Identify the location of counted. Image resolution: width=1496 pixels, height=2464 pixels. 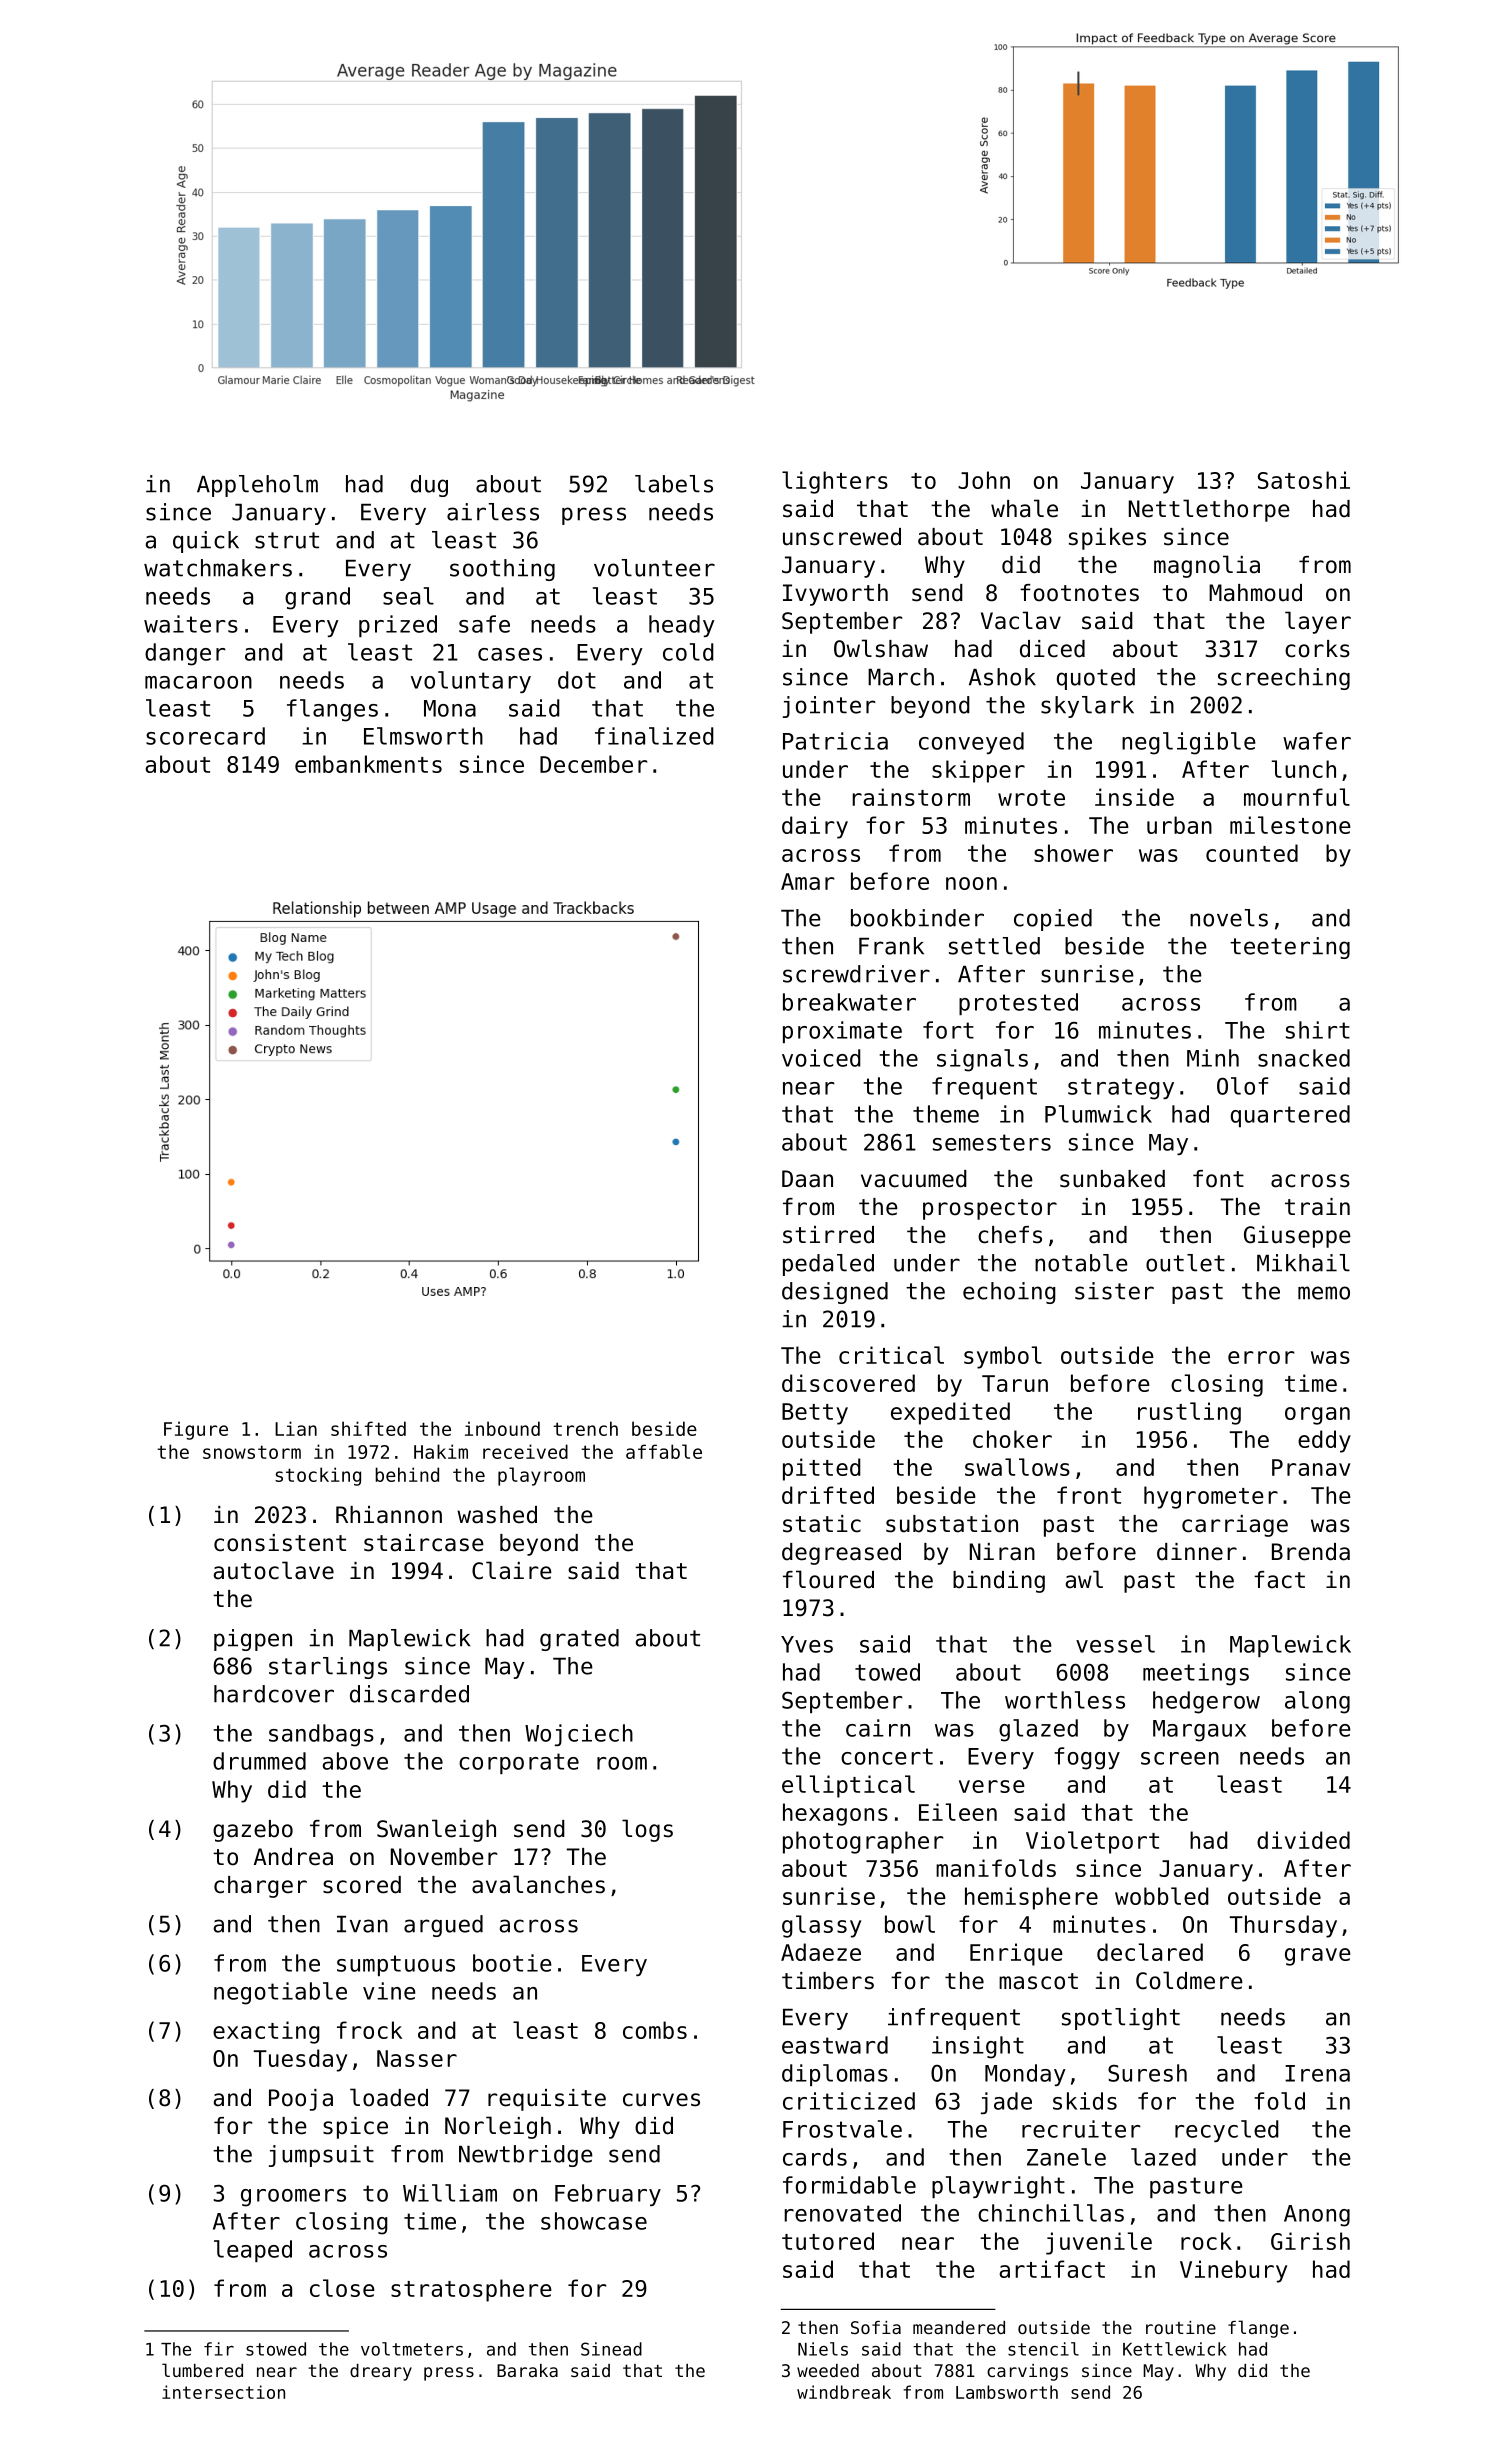
(1252, 853).
